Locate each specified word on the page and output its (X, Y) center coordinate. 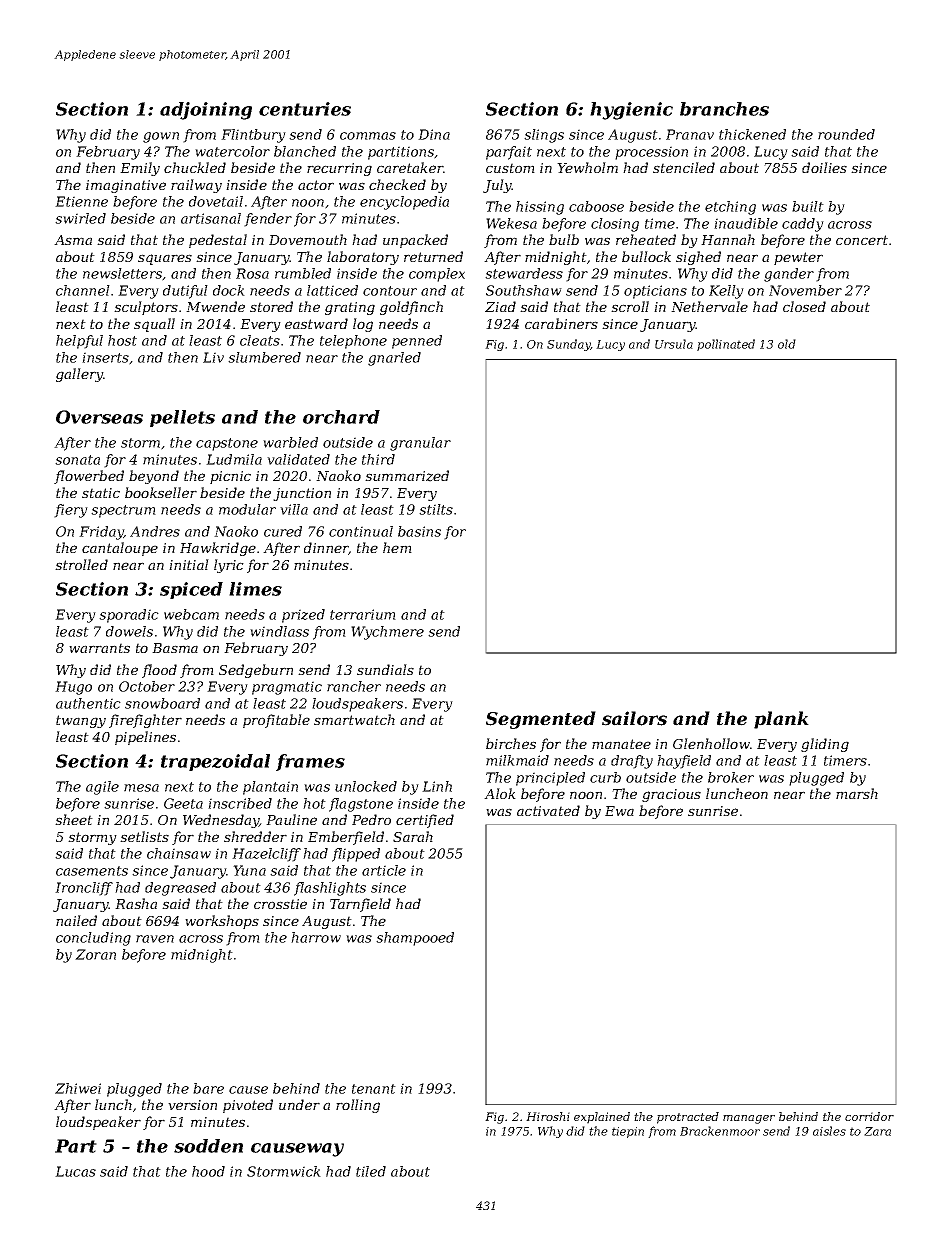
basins (419, 531)
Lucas (75, 1171)
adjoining (206, 111)
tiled (371, 1171)
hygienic (631, 111)
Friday (101, 533)
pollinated (726, 345)
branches (724, 109)
